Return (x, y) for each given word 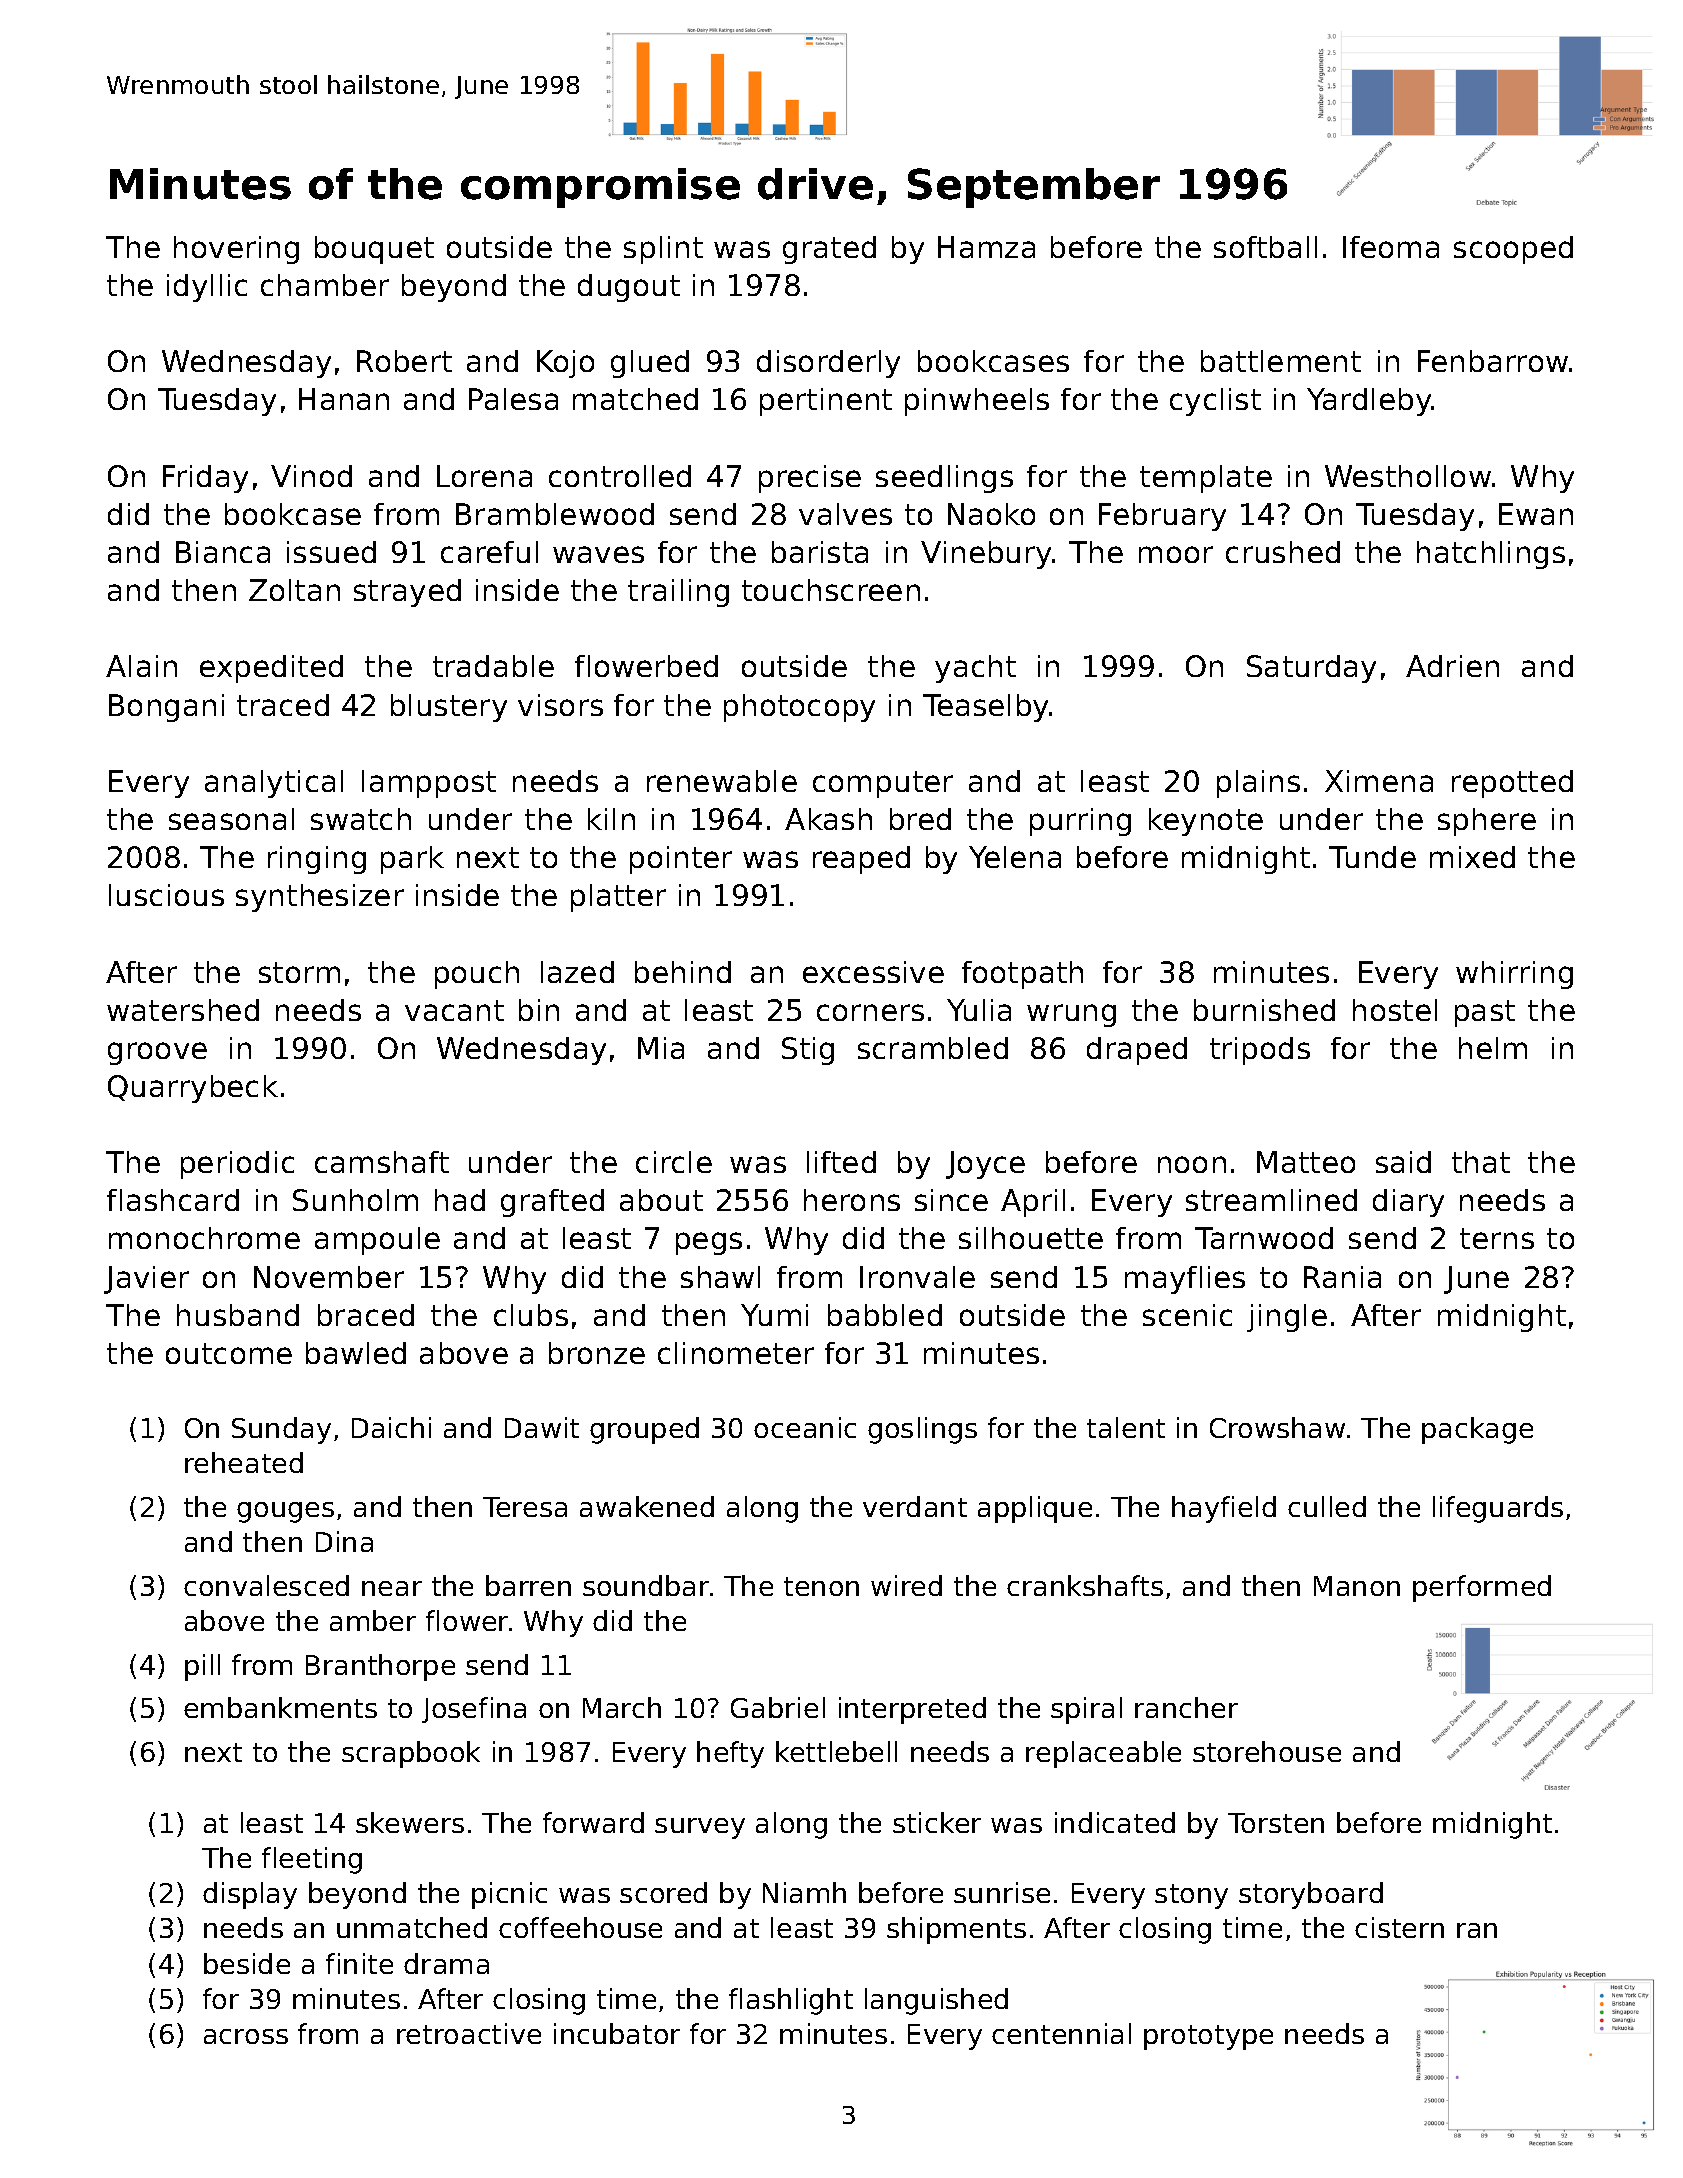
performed (1482, 1588)
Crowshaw (1277, 1427)
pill (202, 1667)
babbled (885, 1315)
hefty (730, 1754)
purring (1080, 822)
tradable (493, 666)
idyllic (207, 288)
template (1206, 479)
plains (1258, 784)
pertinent (826, 402)
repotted (1512, 784)
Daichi (391, 1427)
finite (359, 1963)
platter (618, 898)
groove (157, 1053)
